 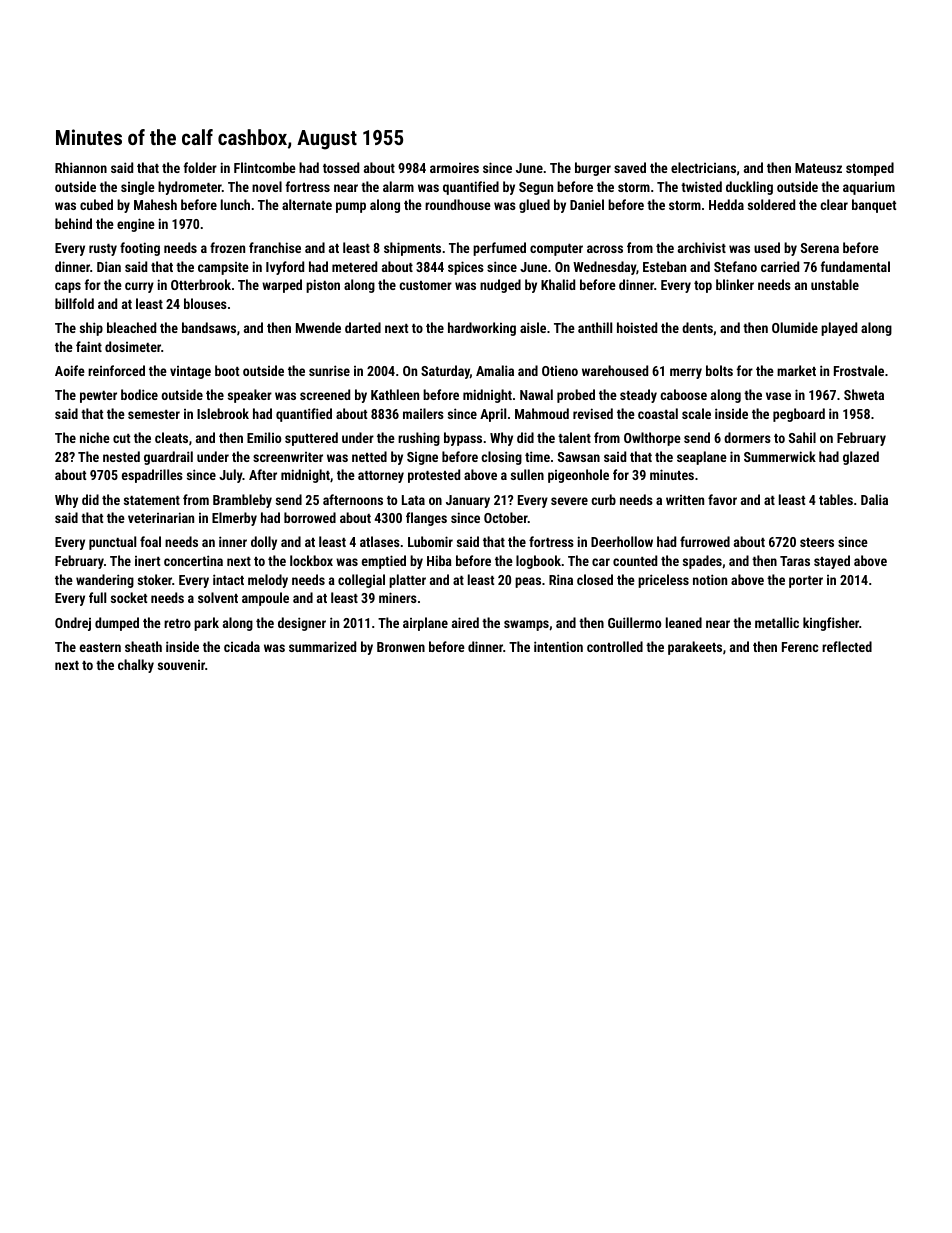 What do you see at coordinates (495, 370) in the screenshot?
I see `Amalia` at bounding box center [495, 370].
